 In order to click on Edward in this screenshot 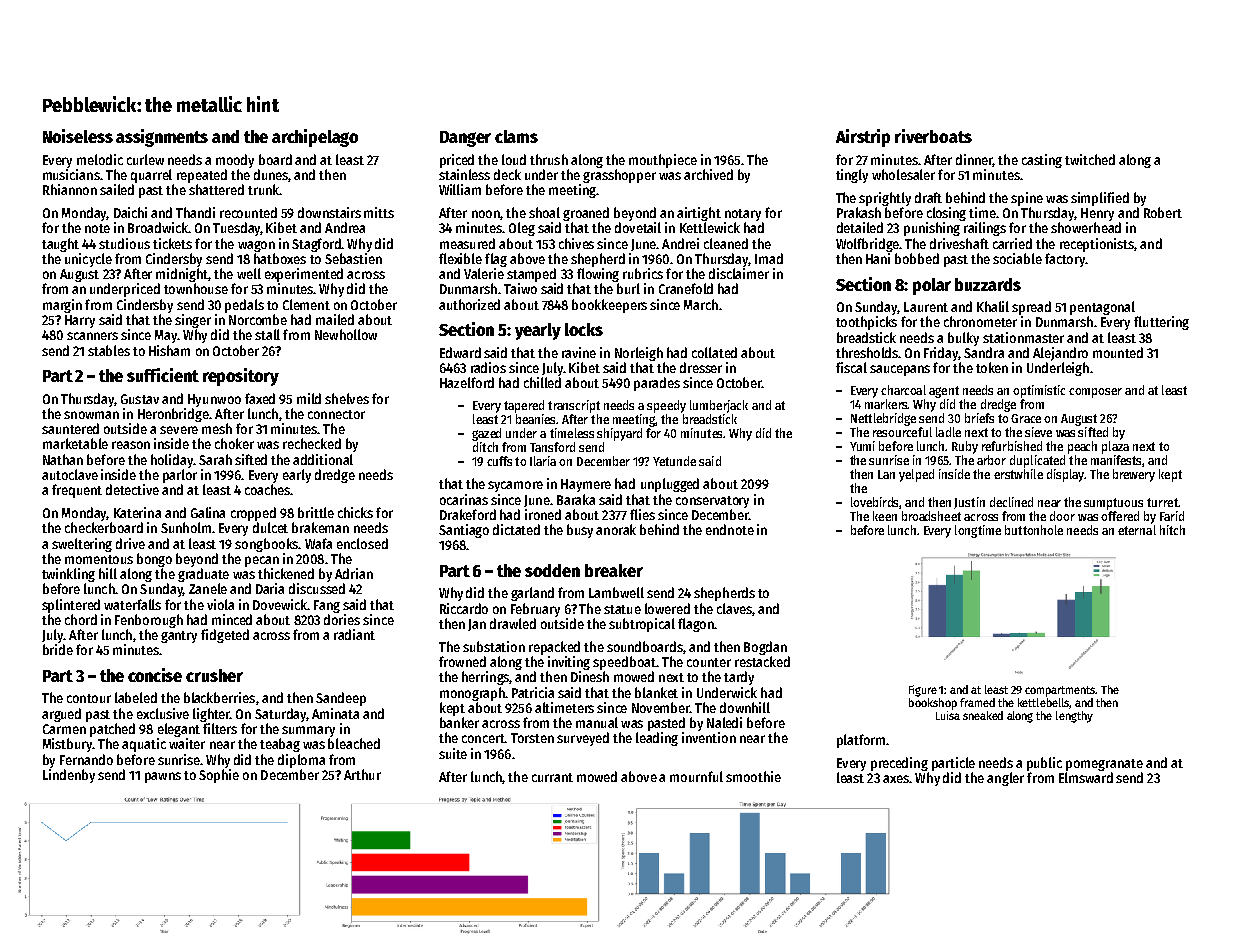, I will do `click(460, 352)`.
